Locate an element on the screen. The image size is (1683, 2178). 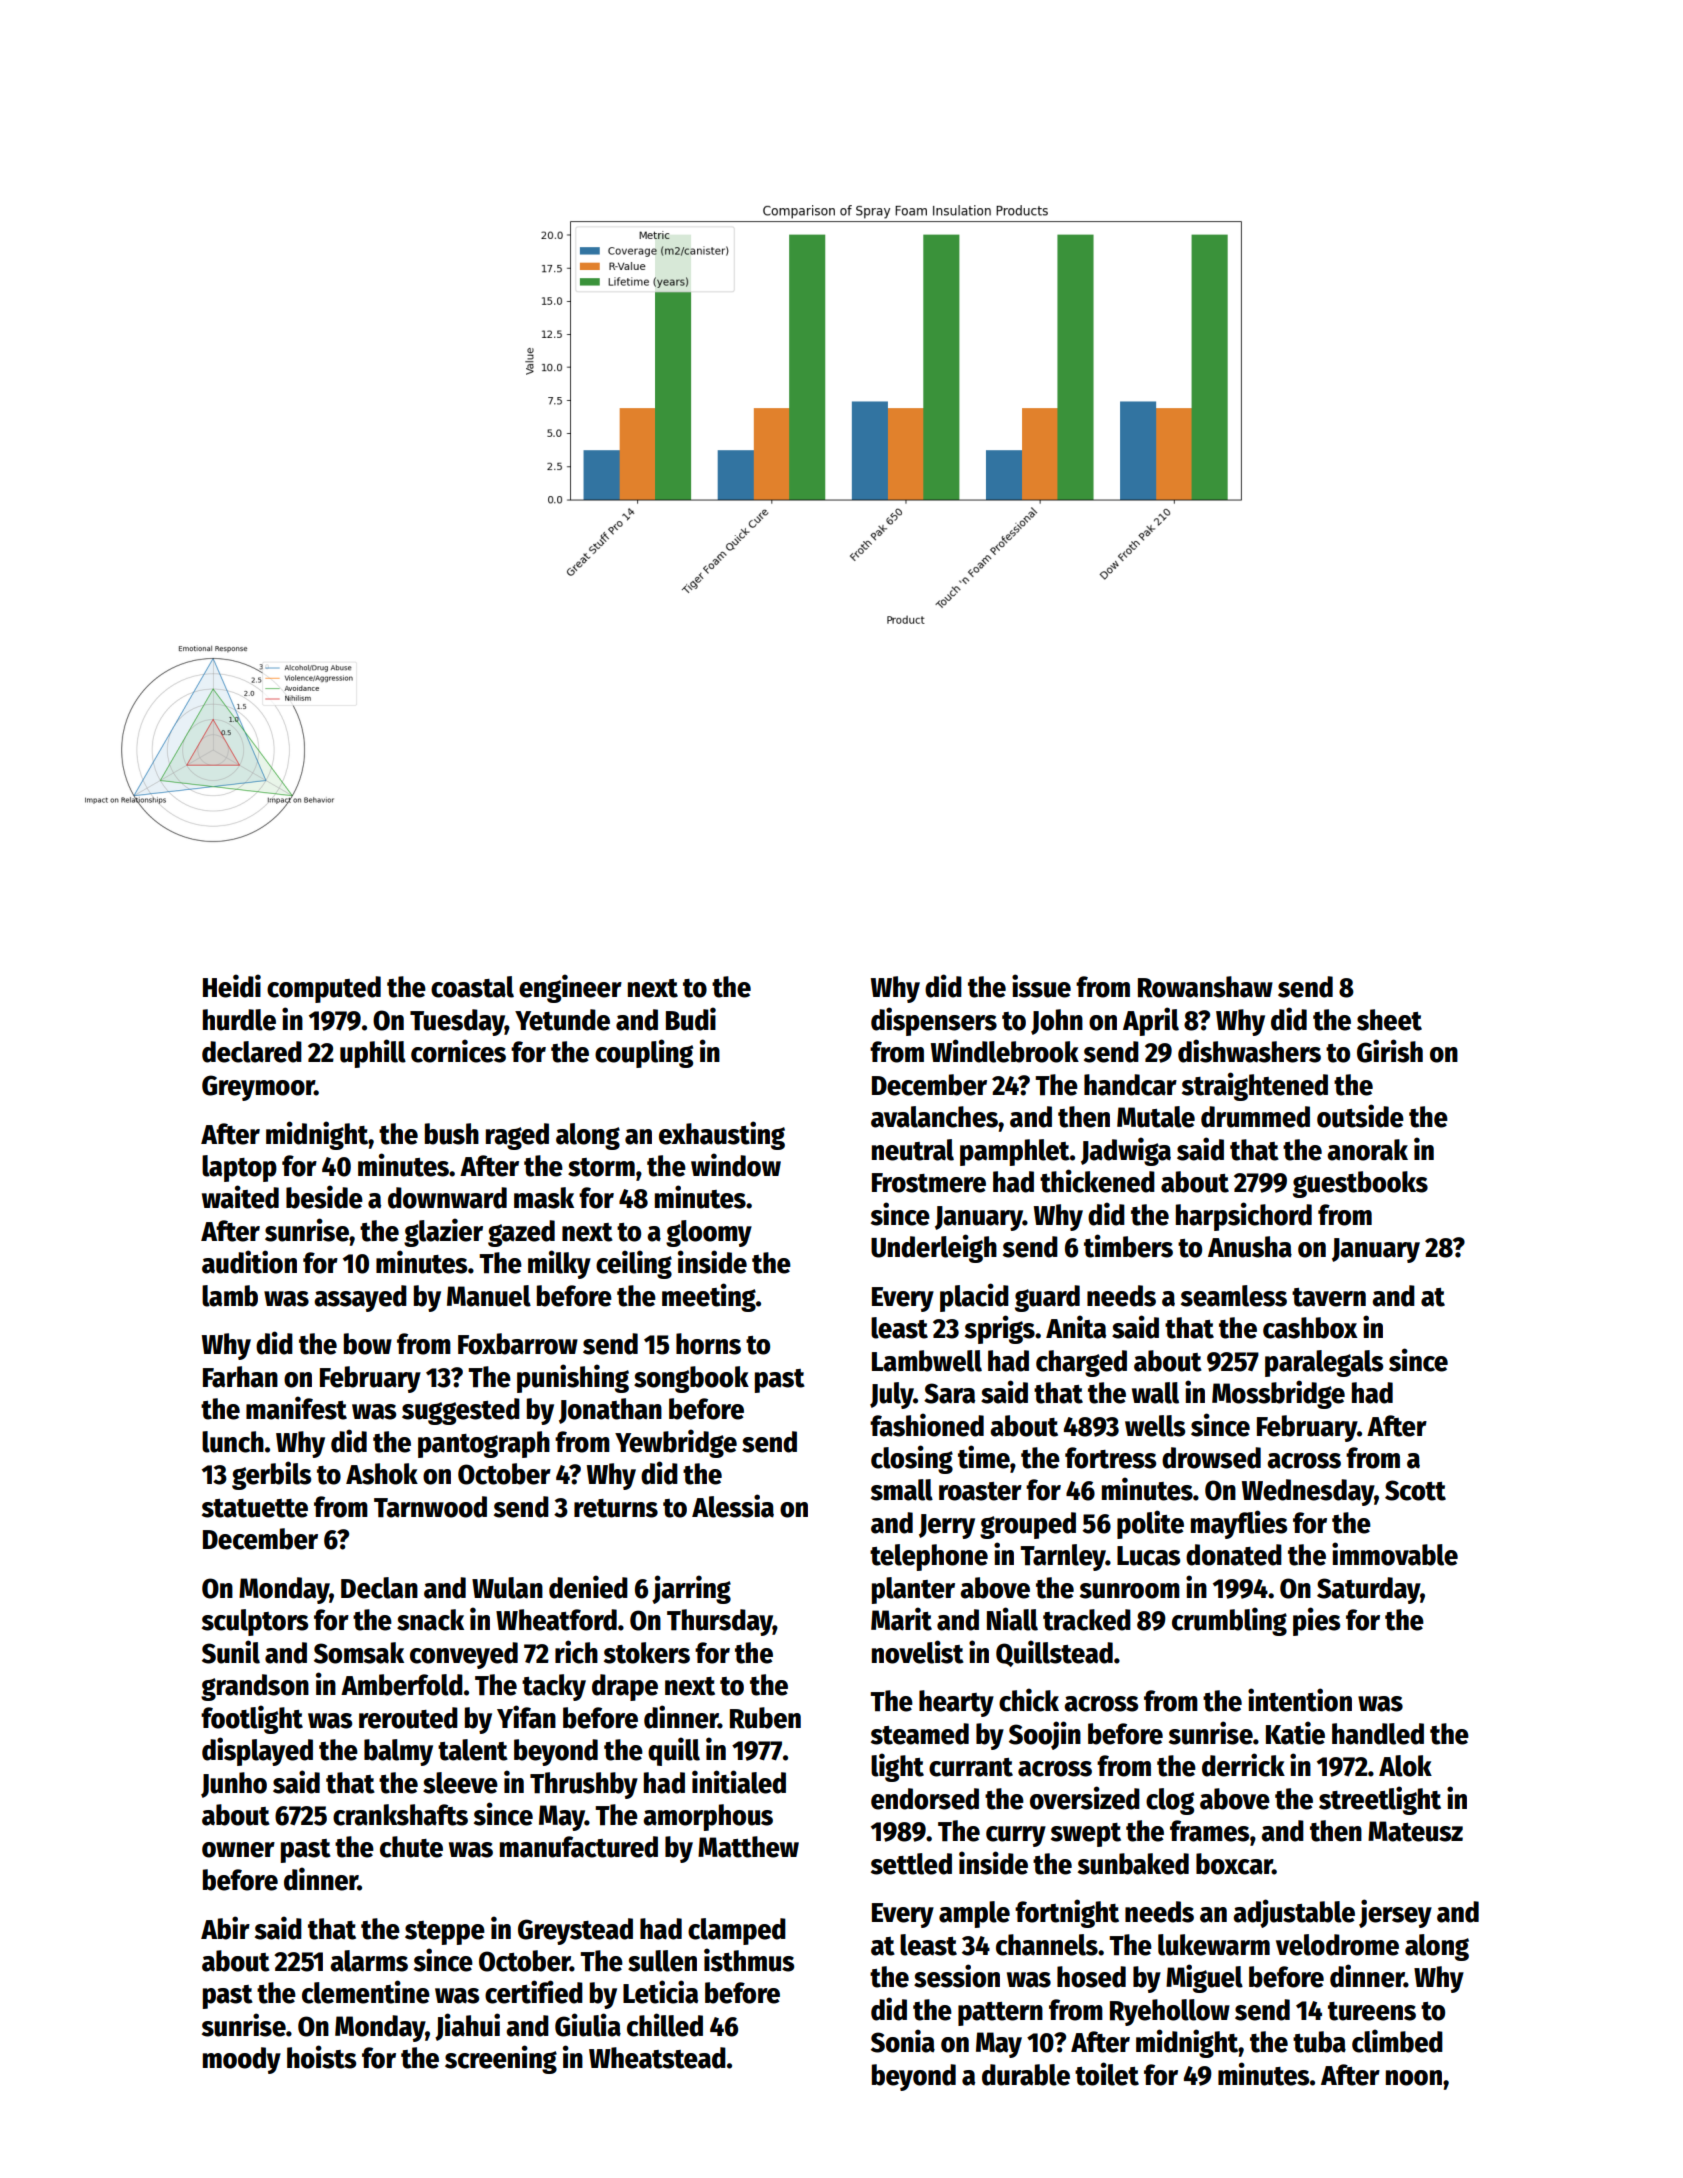
screening is located at coordinates (501, 2059).
